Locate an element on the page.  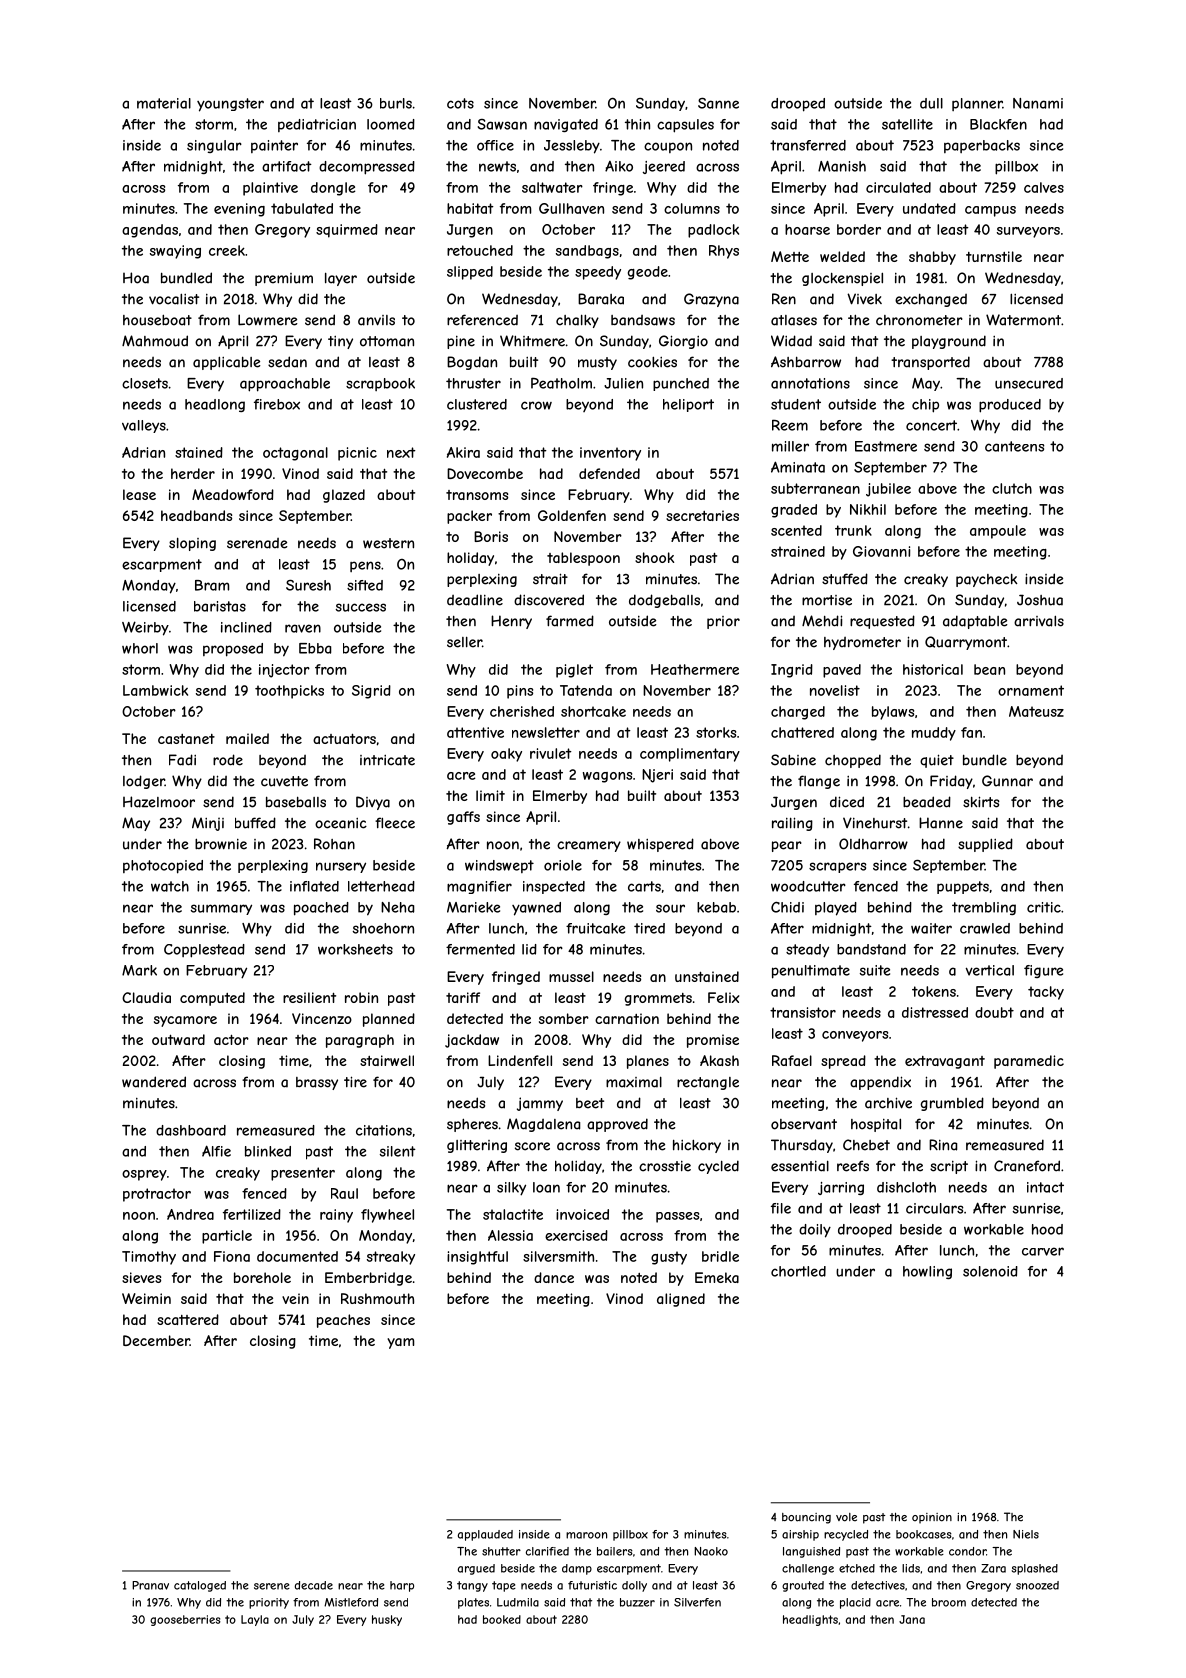
carnation is located at coordinates (627, 1018).
